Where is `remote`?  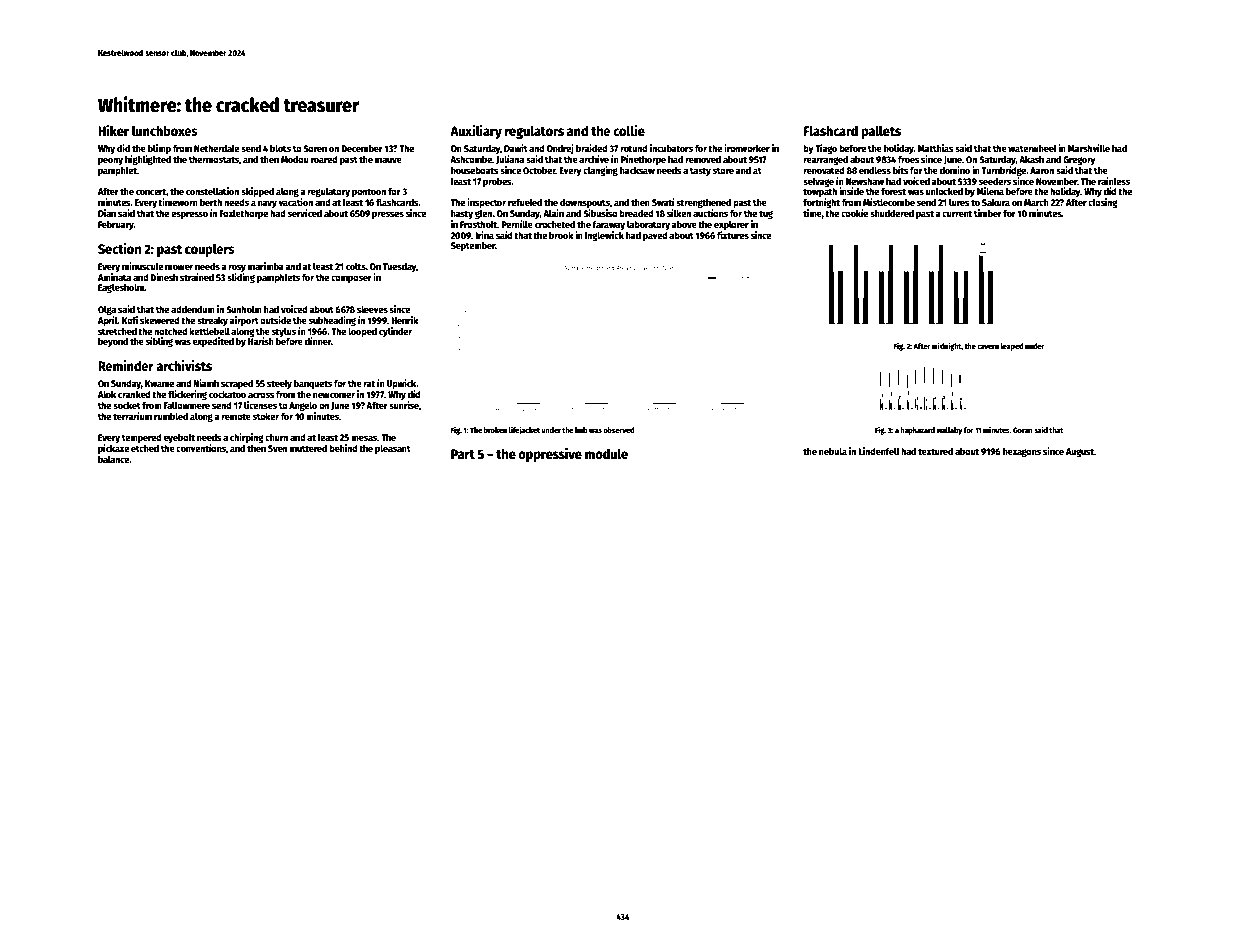
remote is located at coordinates (236, 416).
